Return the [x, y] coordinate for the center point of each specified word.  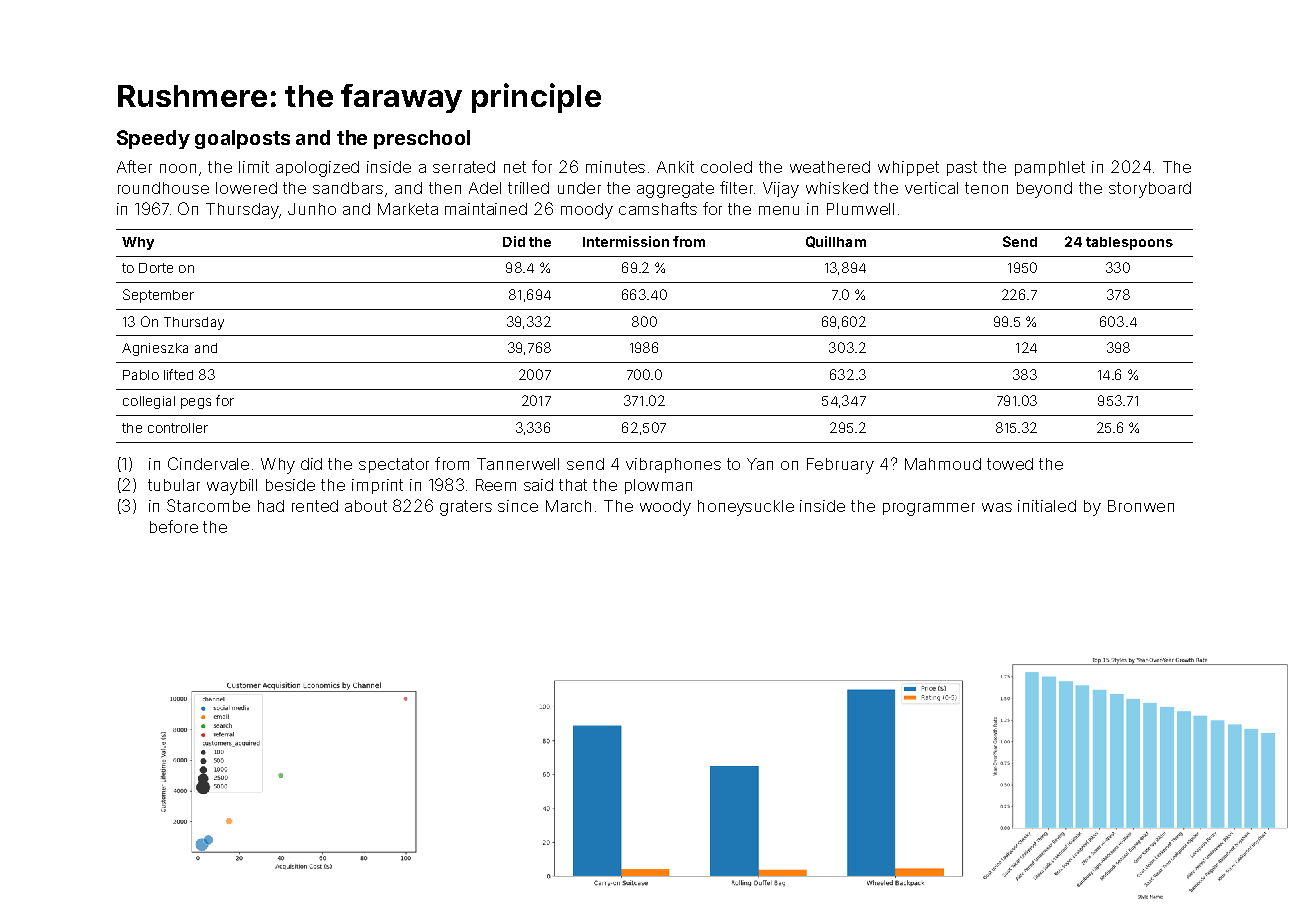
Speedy [153, 139]
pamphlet [1050, 168]
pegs [196, 403]
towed [1010, 464]
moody [587, 211]
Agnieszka [155, 349]
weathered [830, 167]
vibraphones [673, 465]
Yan [760, 464]
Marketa [408, 209]
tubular [174, 485]
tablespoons [1129, 243]
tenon [986, 188]
